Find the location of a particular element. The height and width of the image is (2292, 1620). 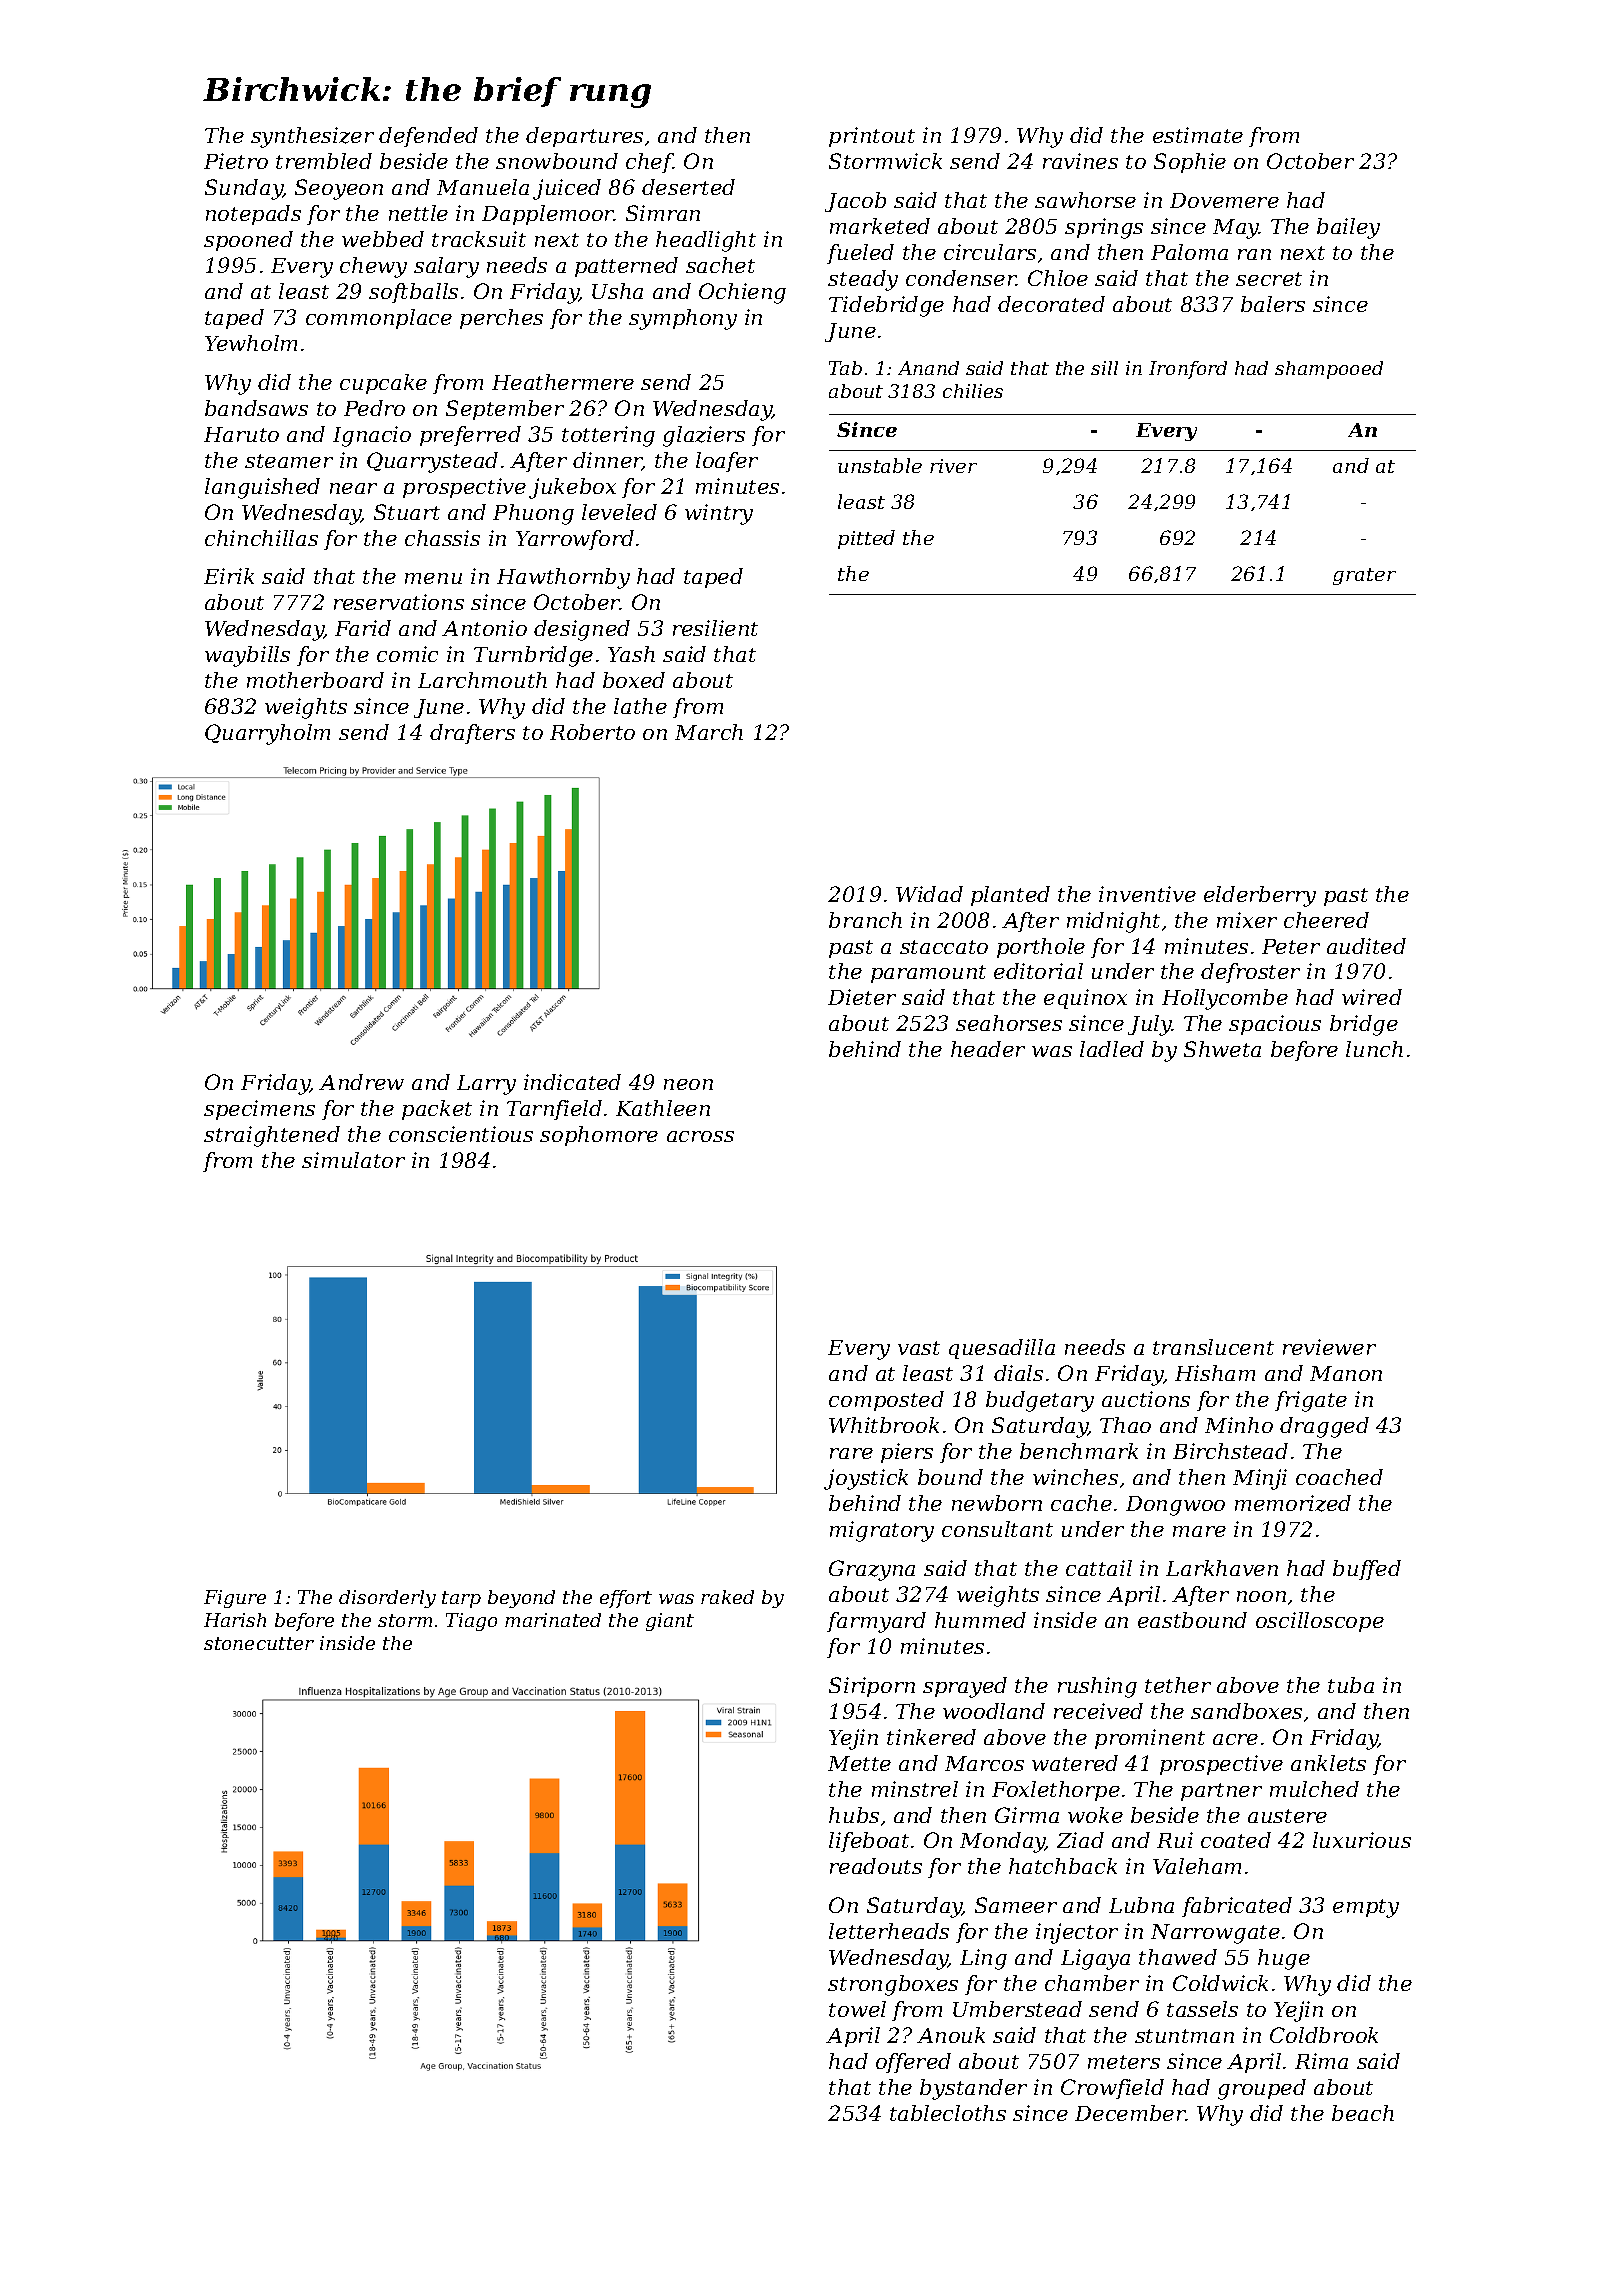

shampooed is located at coordinates (1329, 370).
